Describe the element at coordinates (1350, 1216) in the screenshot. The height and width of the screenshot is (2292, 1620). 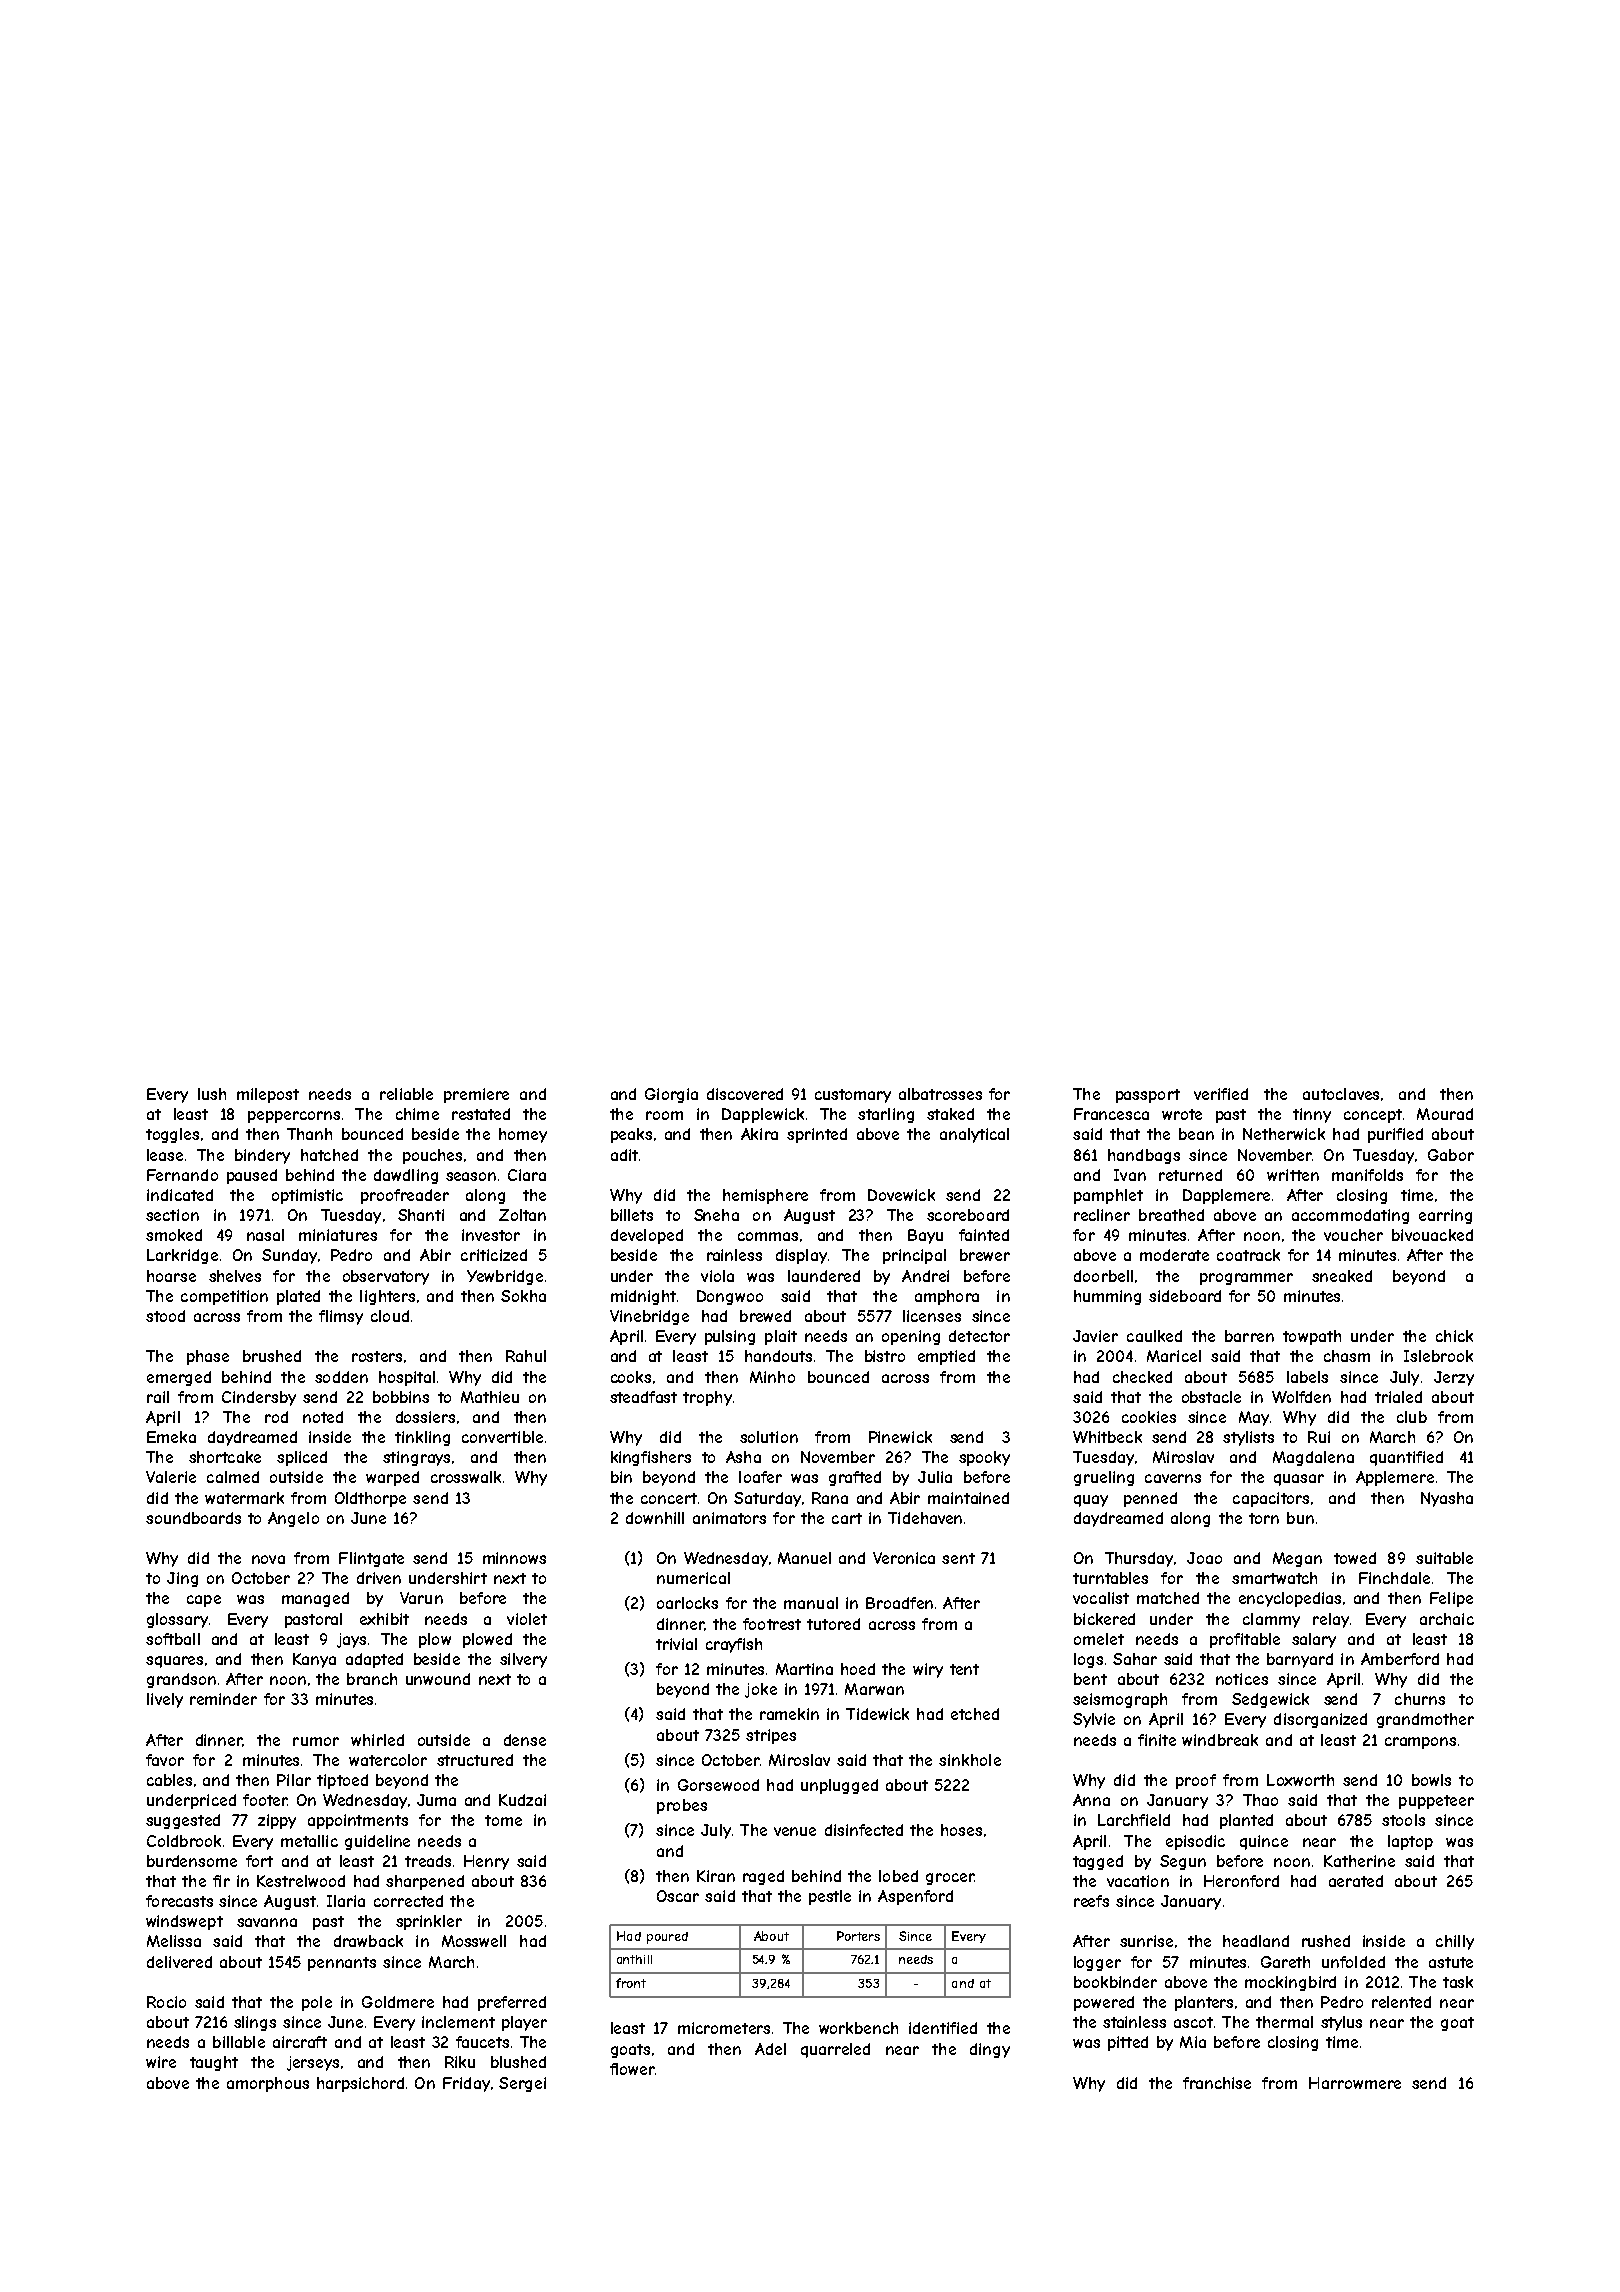
I see `accommodating` at that location.
